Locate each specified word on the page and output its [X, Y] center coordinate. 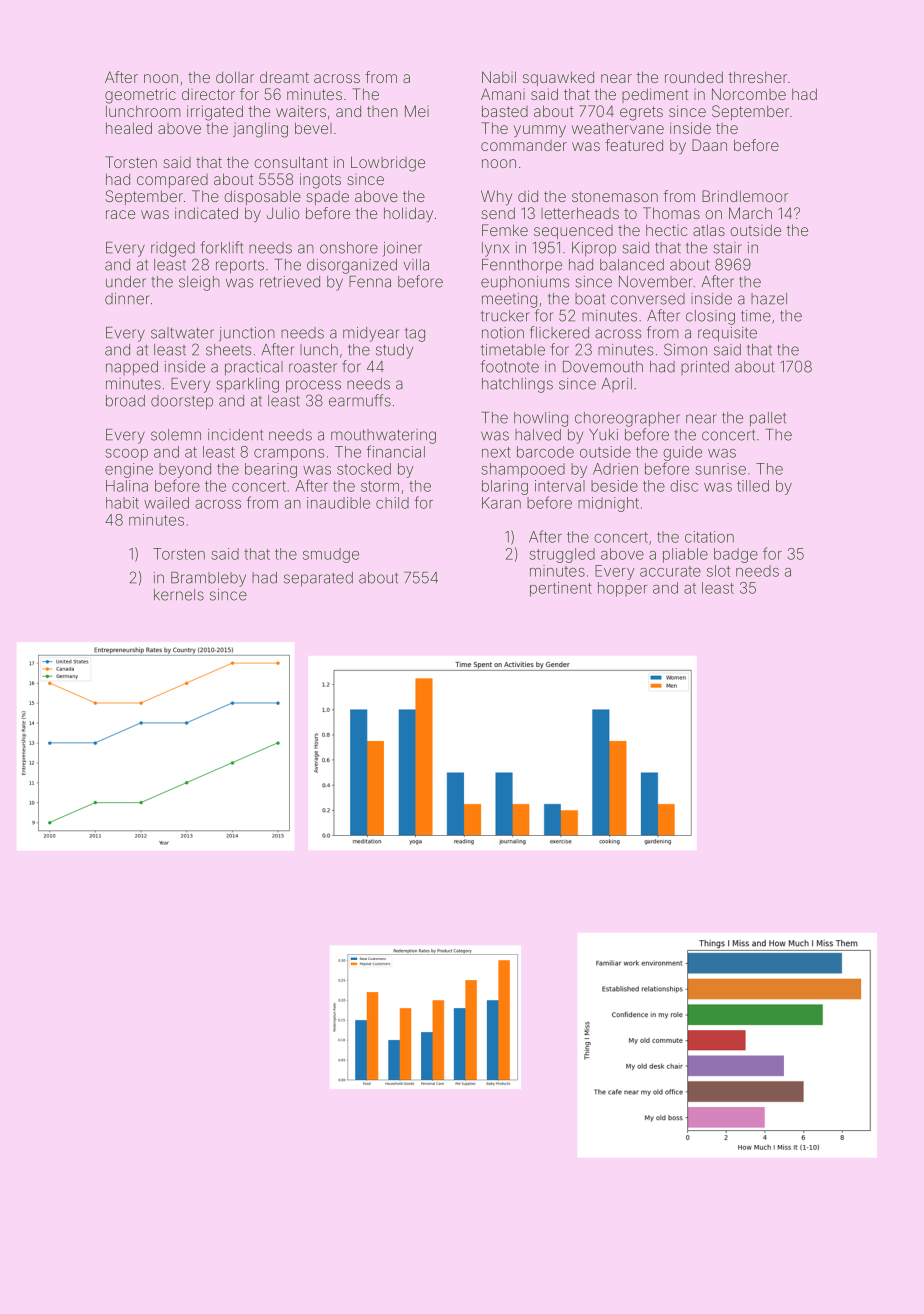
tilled [753, 486]
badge [736, 555]
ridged [173, 249]
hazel [769, 299]
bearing [271, 470]
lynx [495, 249]
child [392, 503]
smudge [331, 555]
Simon [685, 349]
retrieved [290, 282]
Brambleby [208, 579]
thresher [758, 77]
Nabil [499, 77]
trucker [505, 316]
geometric [140, 96]
